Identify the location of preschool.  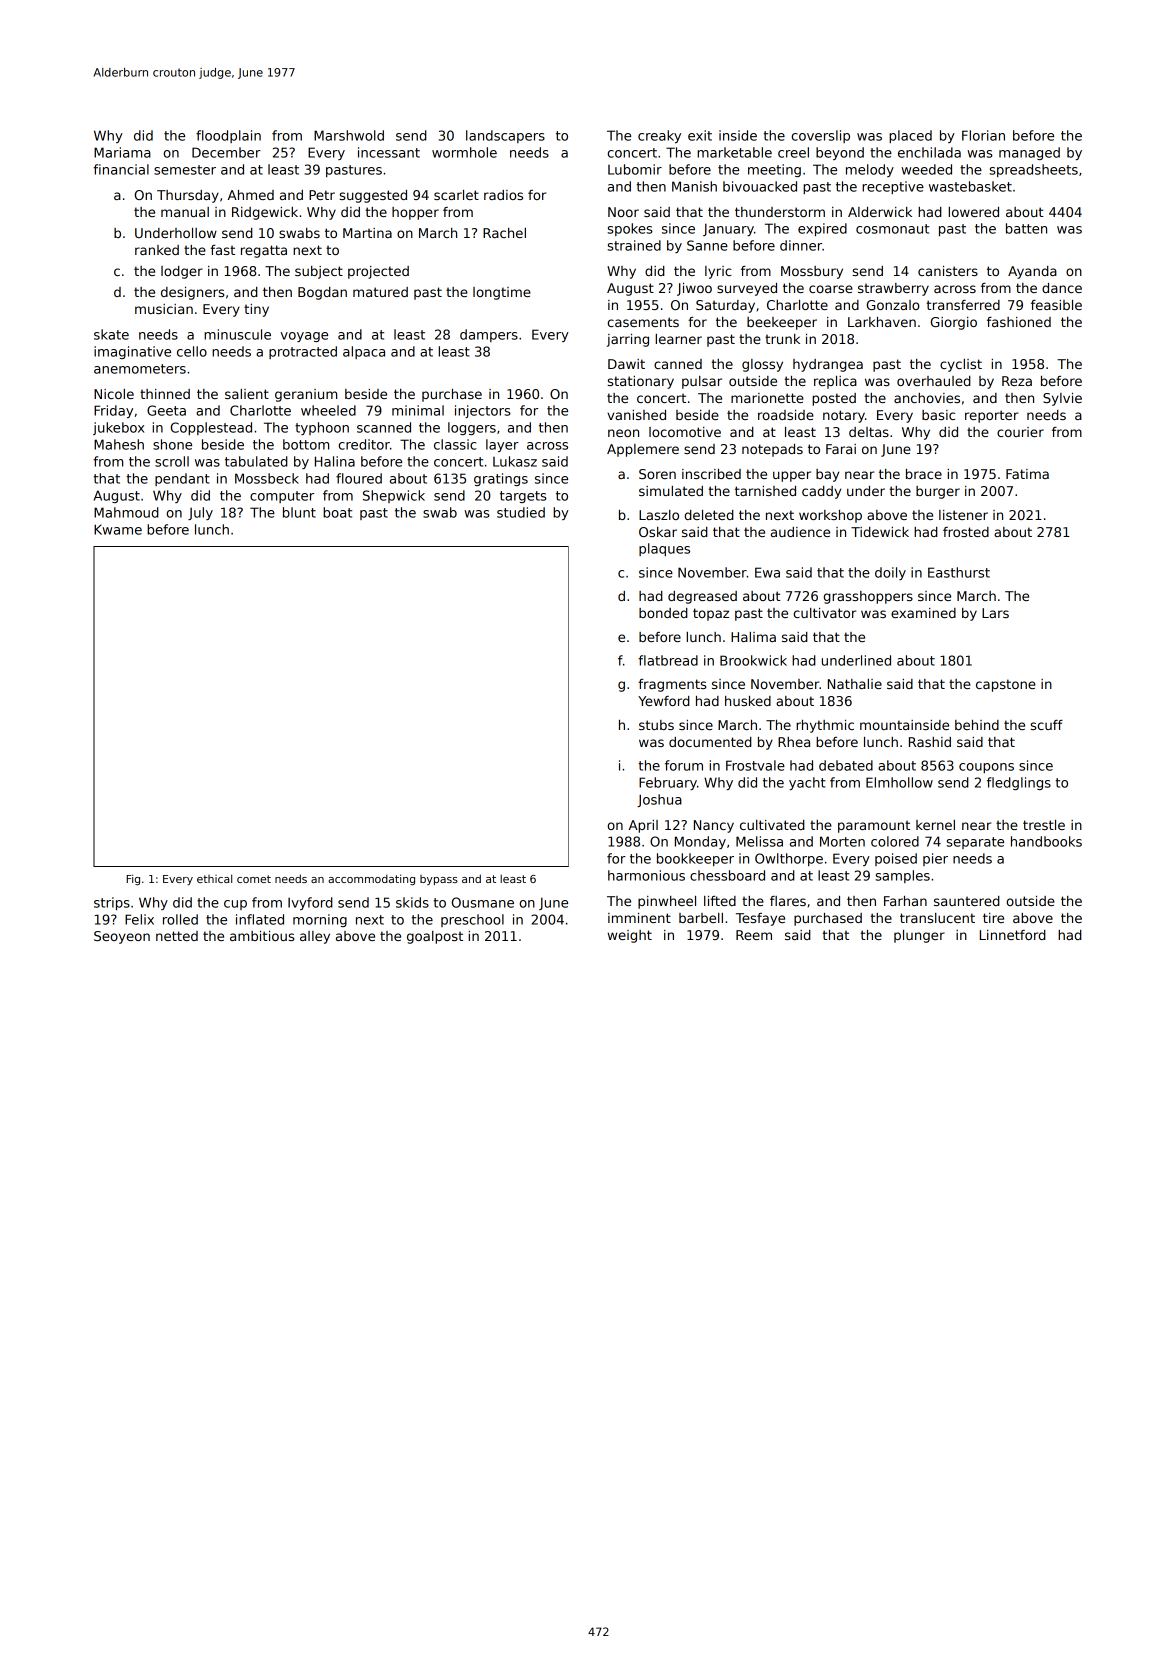
(472, 920).
